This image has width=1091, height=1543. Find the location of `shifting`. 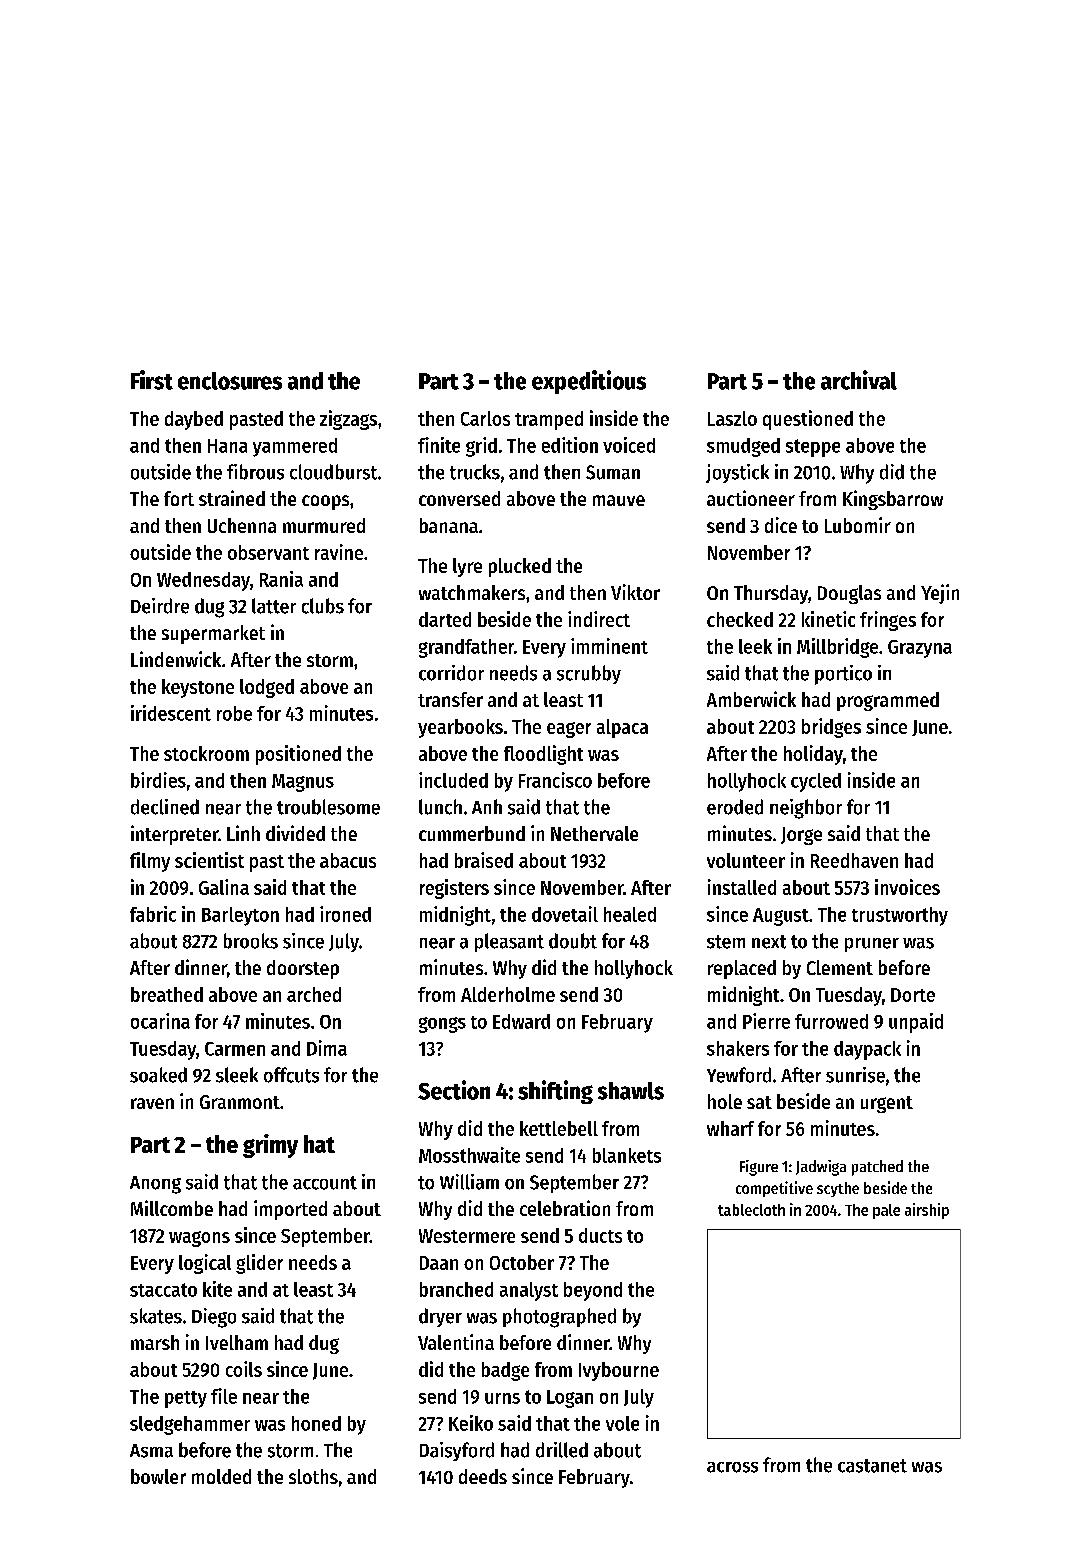

shifting is located at coordinates (555, 1092).
